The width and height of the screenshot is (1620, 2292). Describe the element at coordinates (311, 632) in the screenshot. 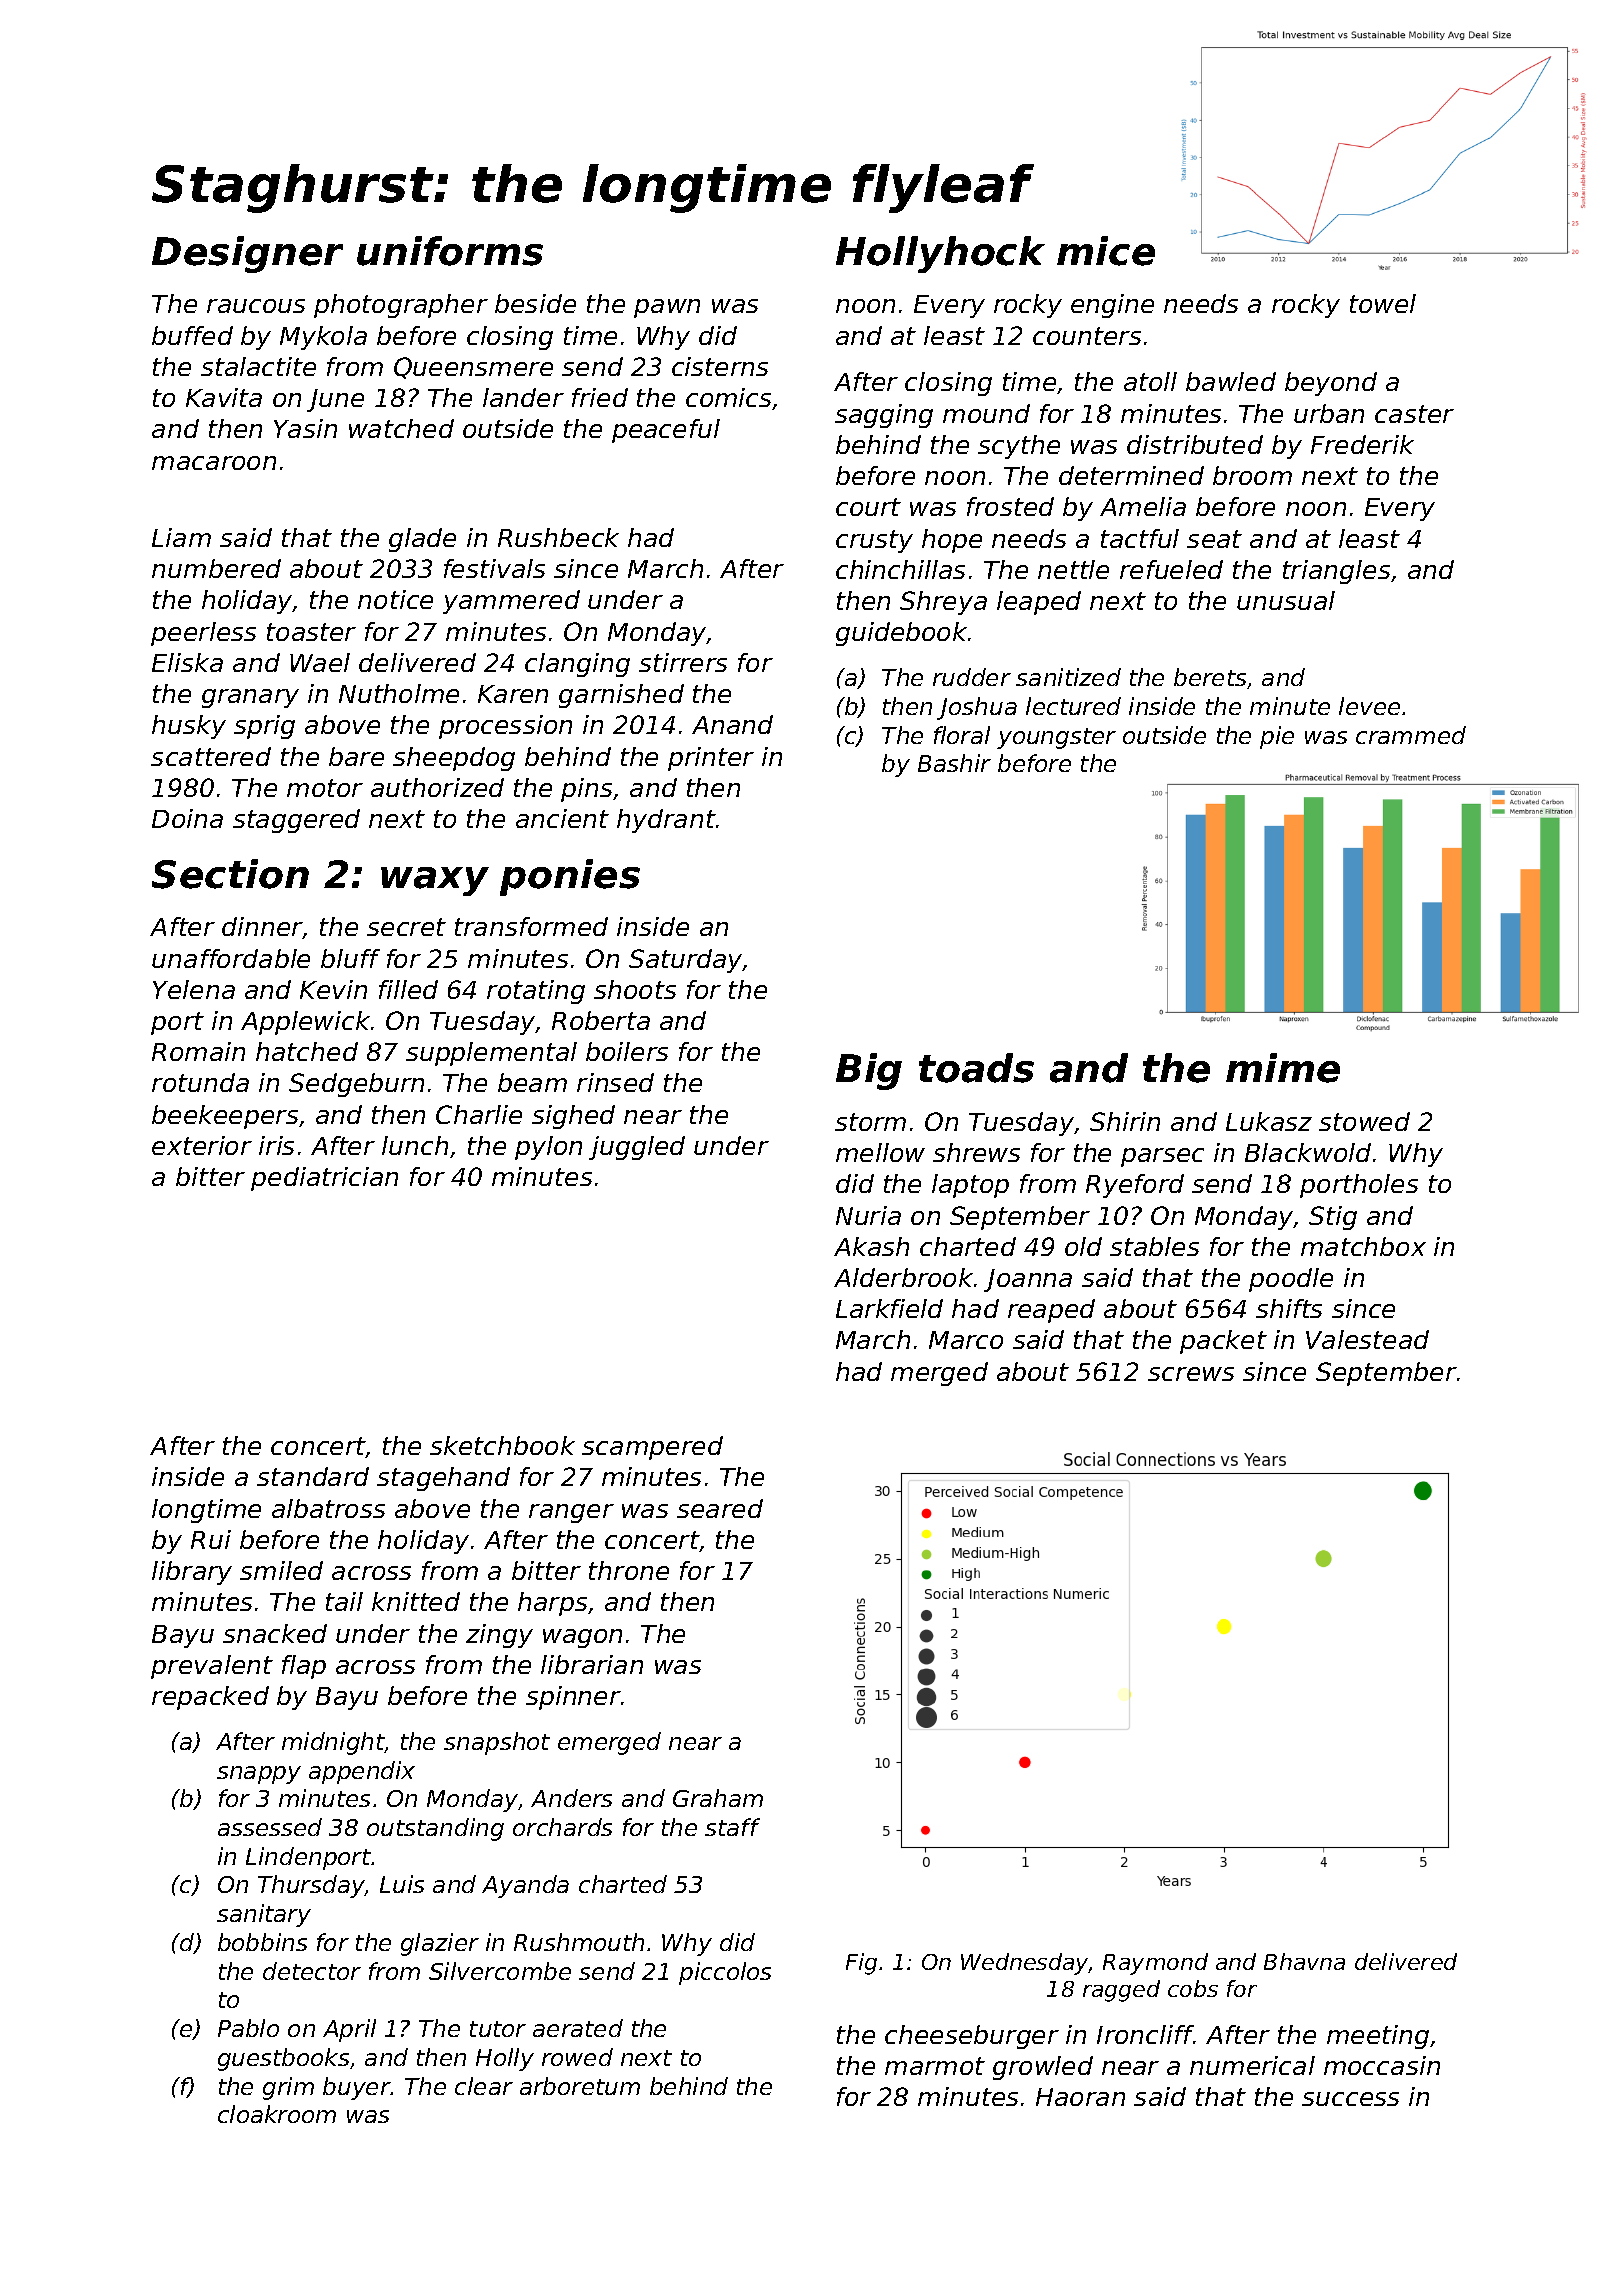

I see `toaster` at that location.
